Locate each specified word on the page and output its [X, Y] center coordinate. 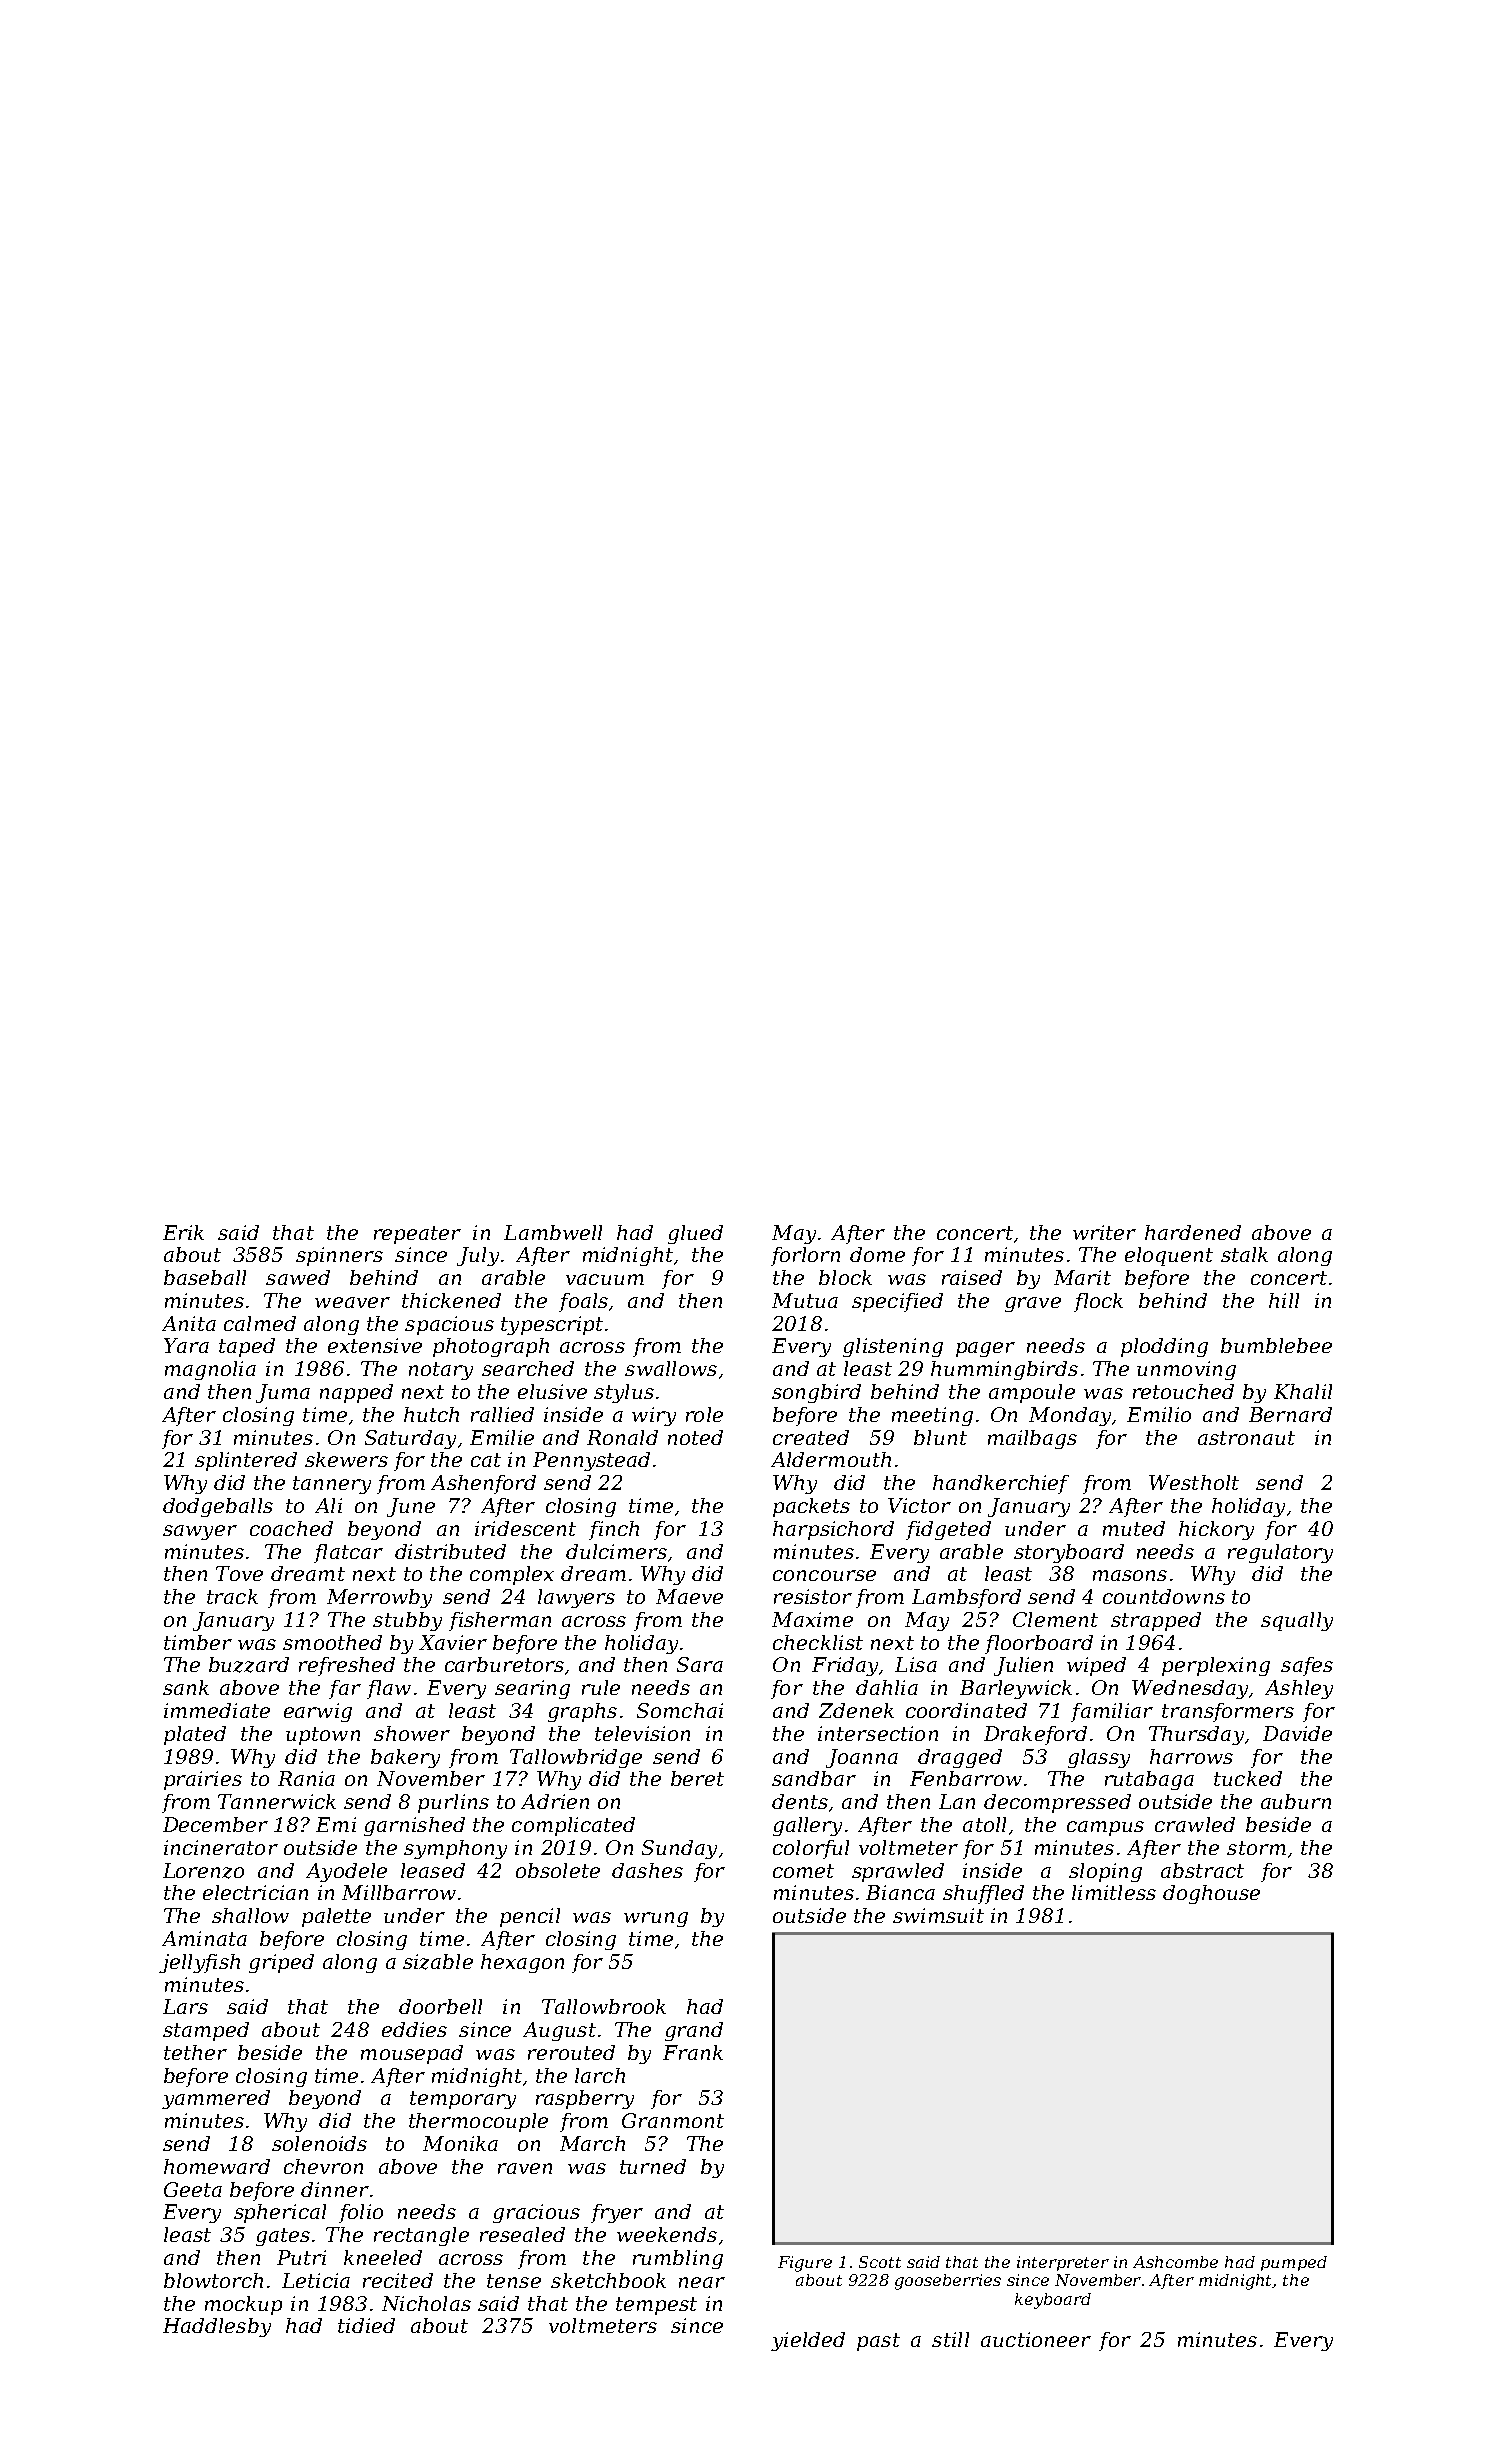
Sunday [679, 1849]
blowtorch [213, 2280]
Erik [183, 1232]
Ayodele [346, 1872]
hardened [1193, 1232]
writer [1104, 1232]
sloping [1105, 1872]
